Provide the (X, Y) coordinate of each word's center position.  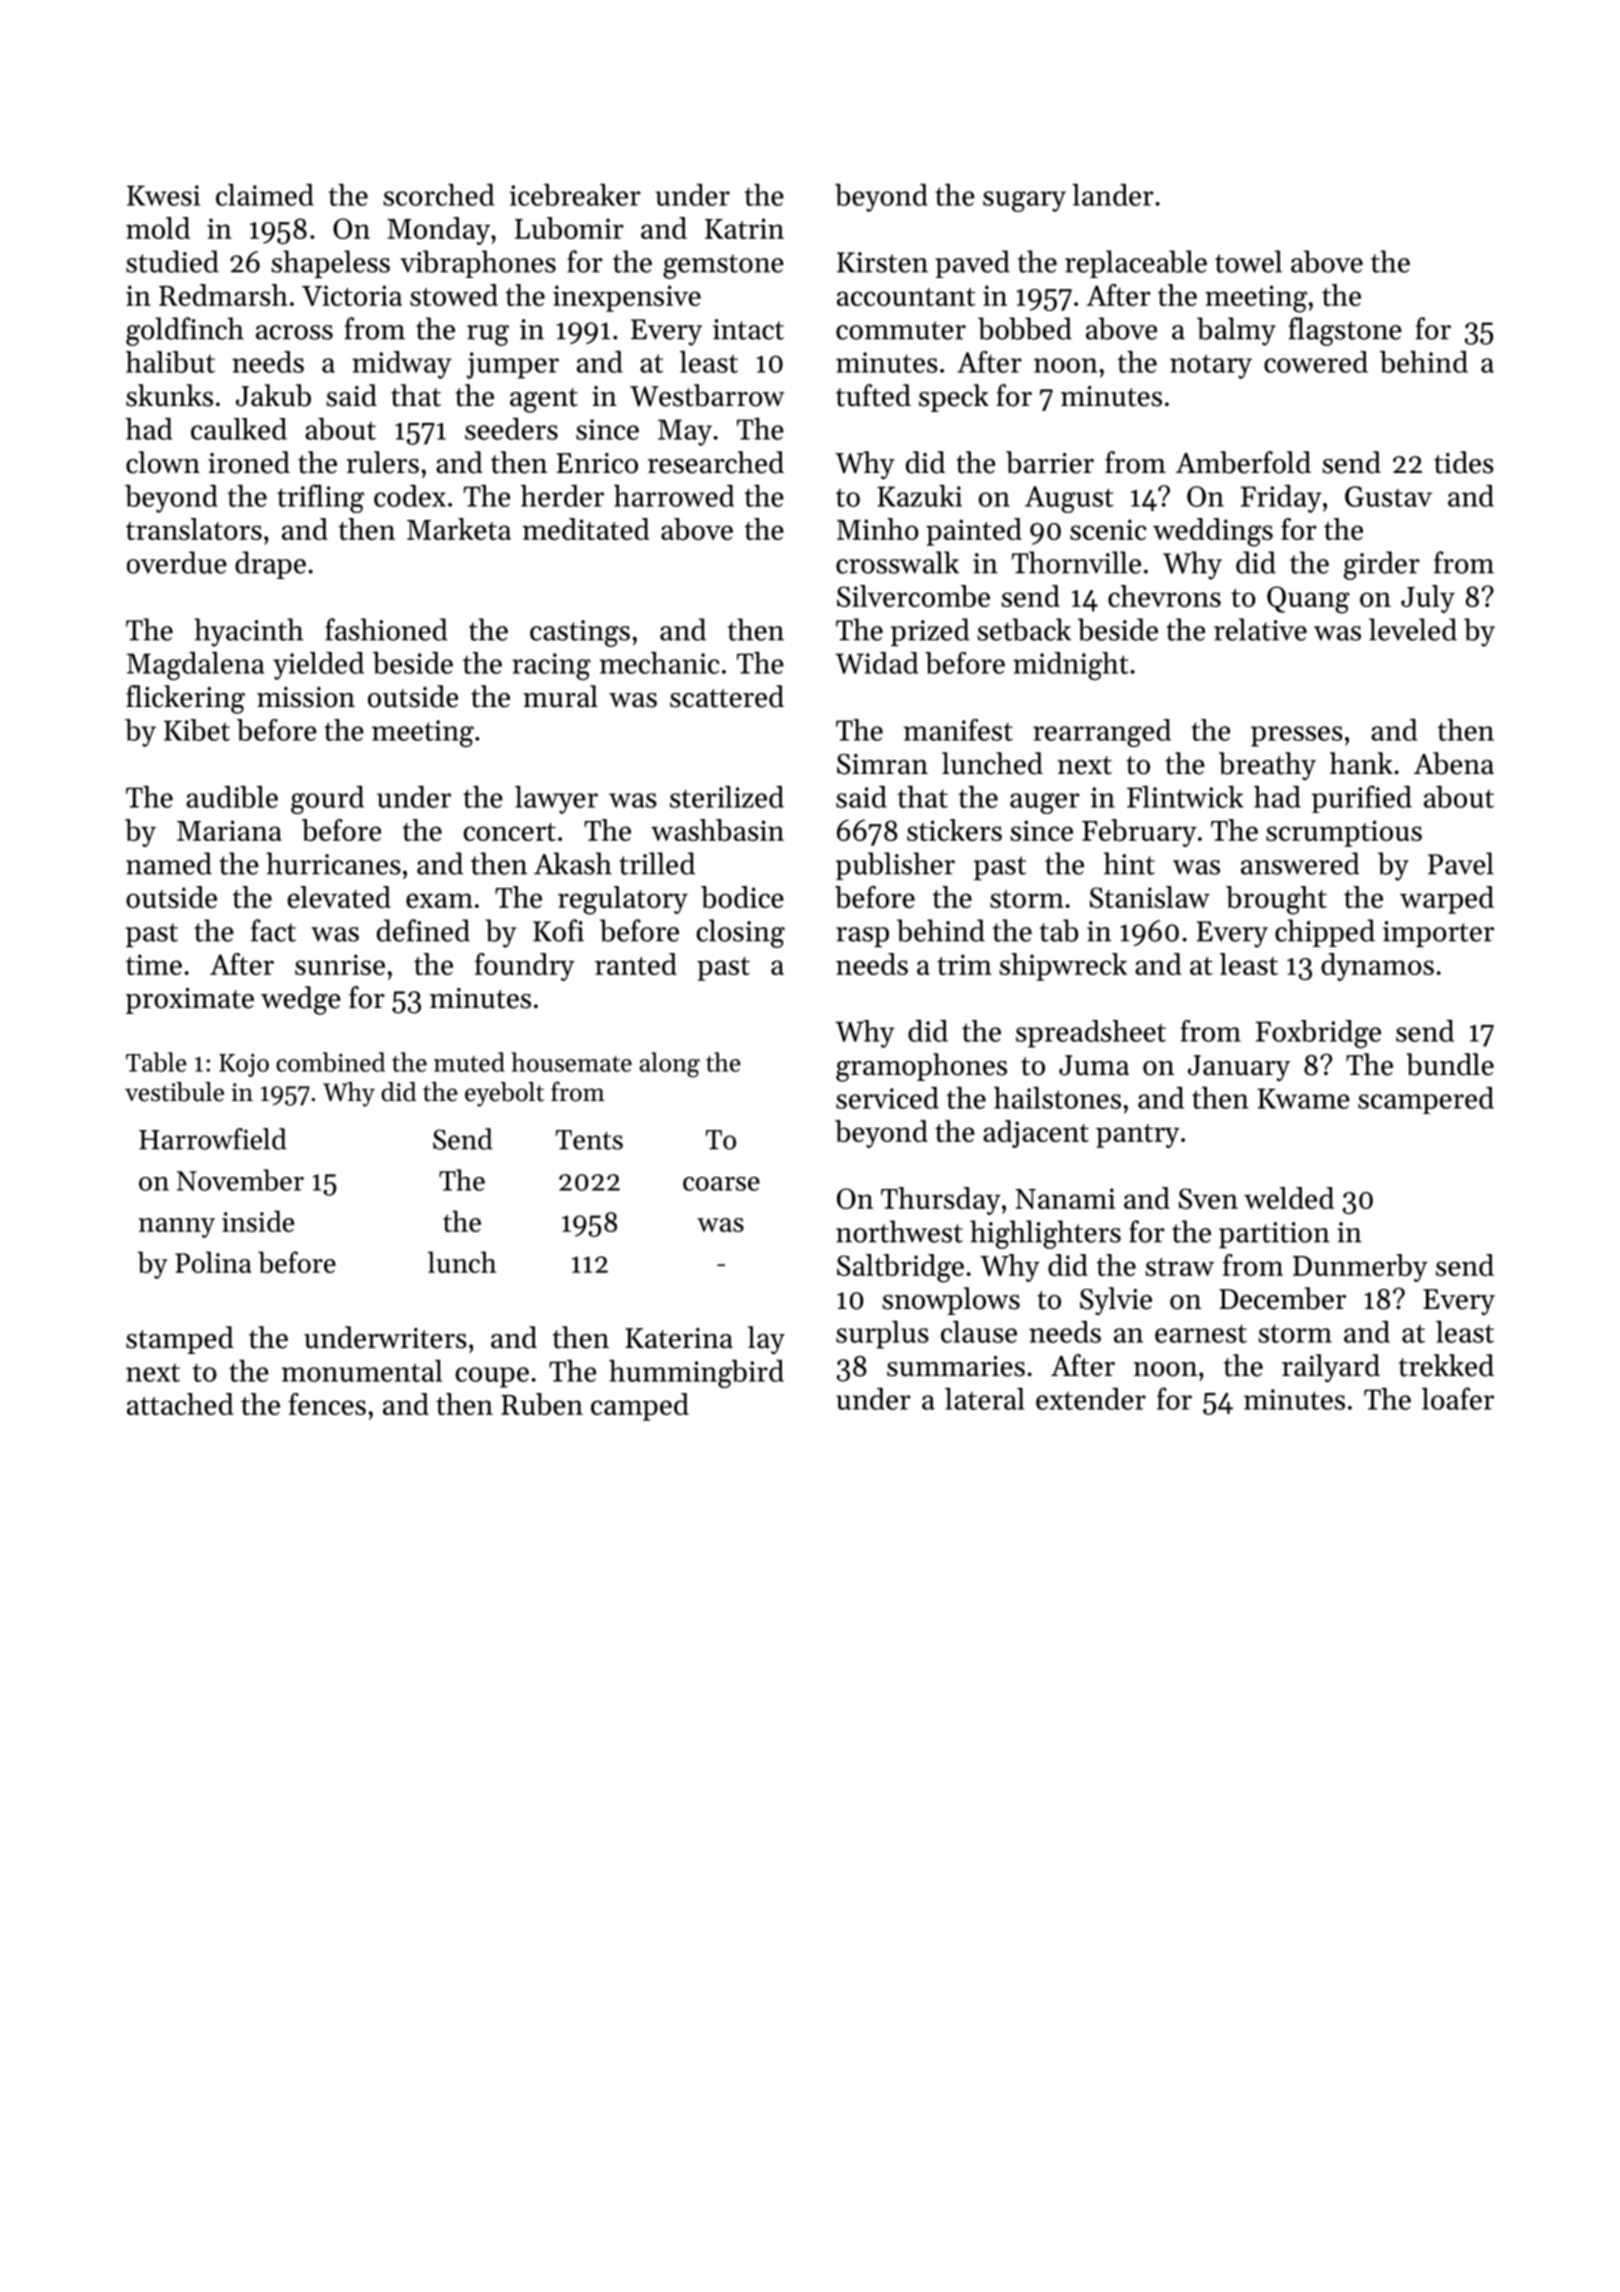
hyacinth (249, 632)
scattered (727, 696)
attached (180, 1404)
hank (1361, 763)
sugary (1024, 201)
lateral (985, 1399)
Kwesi (163, 195)
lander (1113, 195)
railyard (1331, 1368)
